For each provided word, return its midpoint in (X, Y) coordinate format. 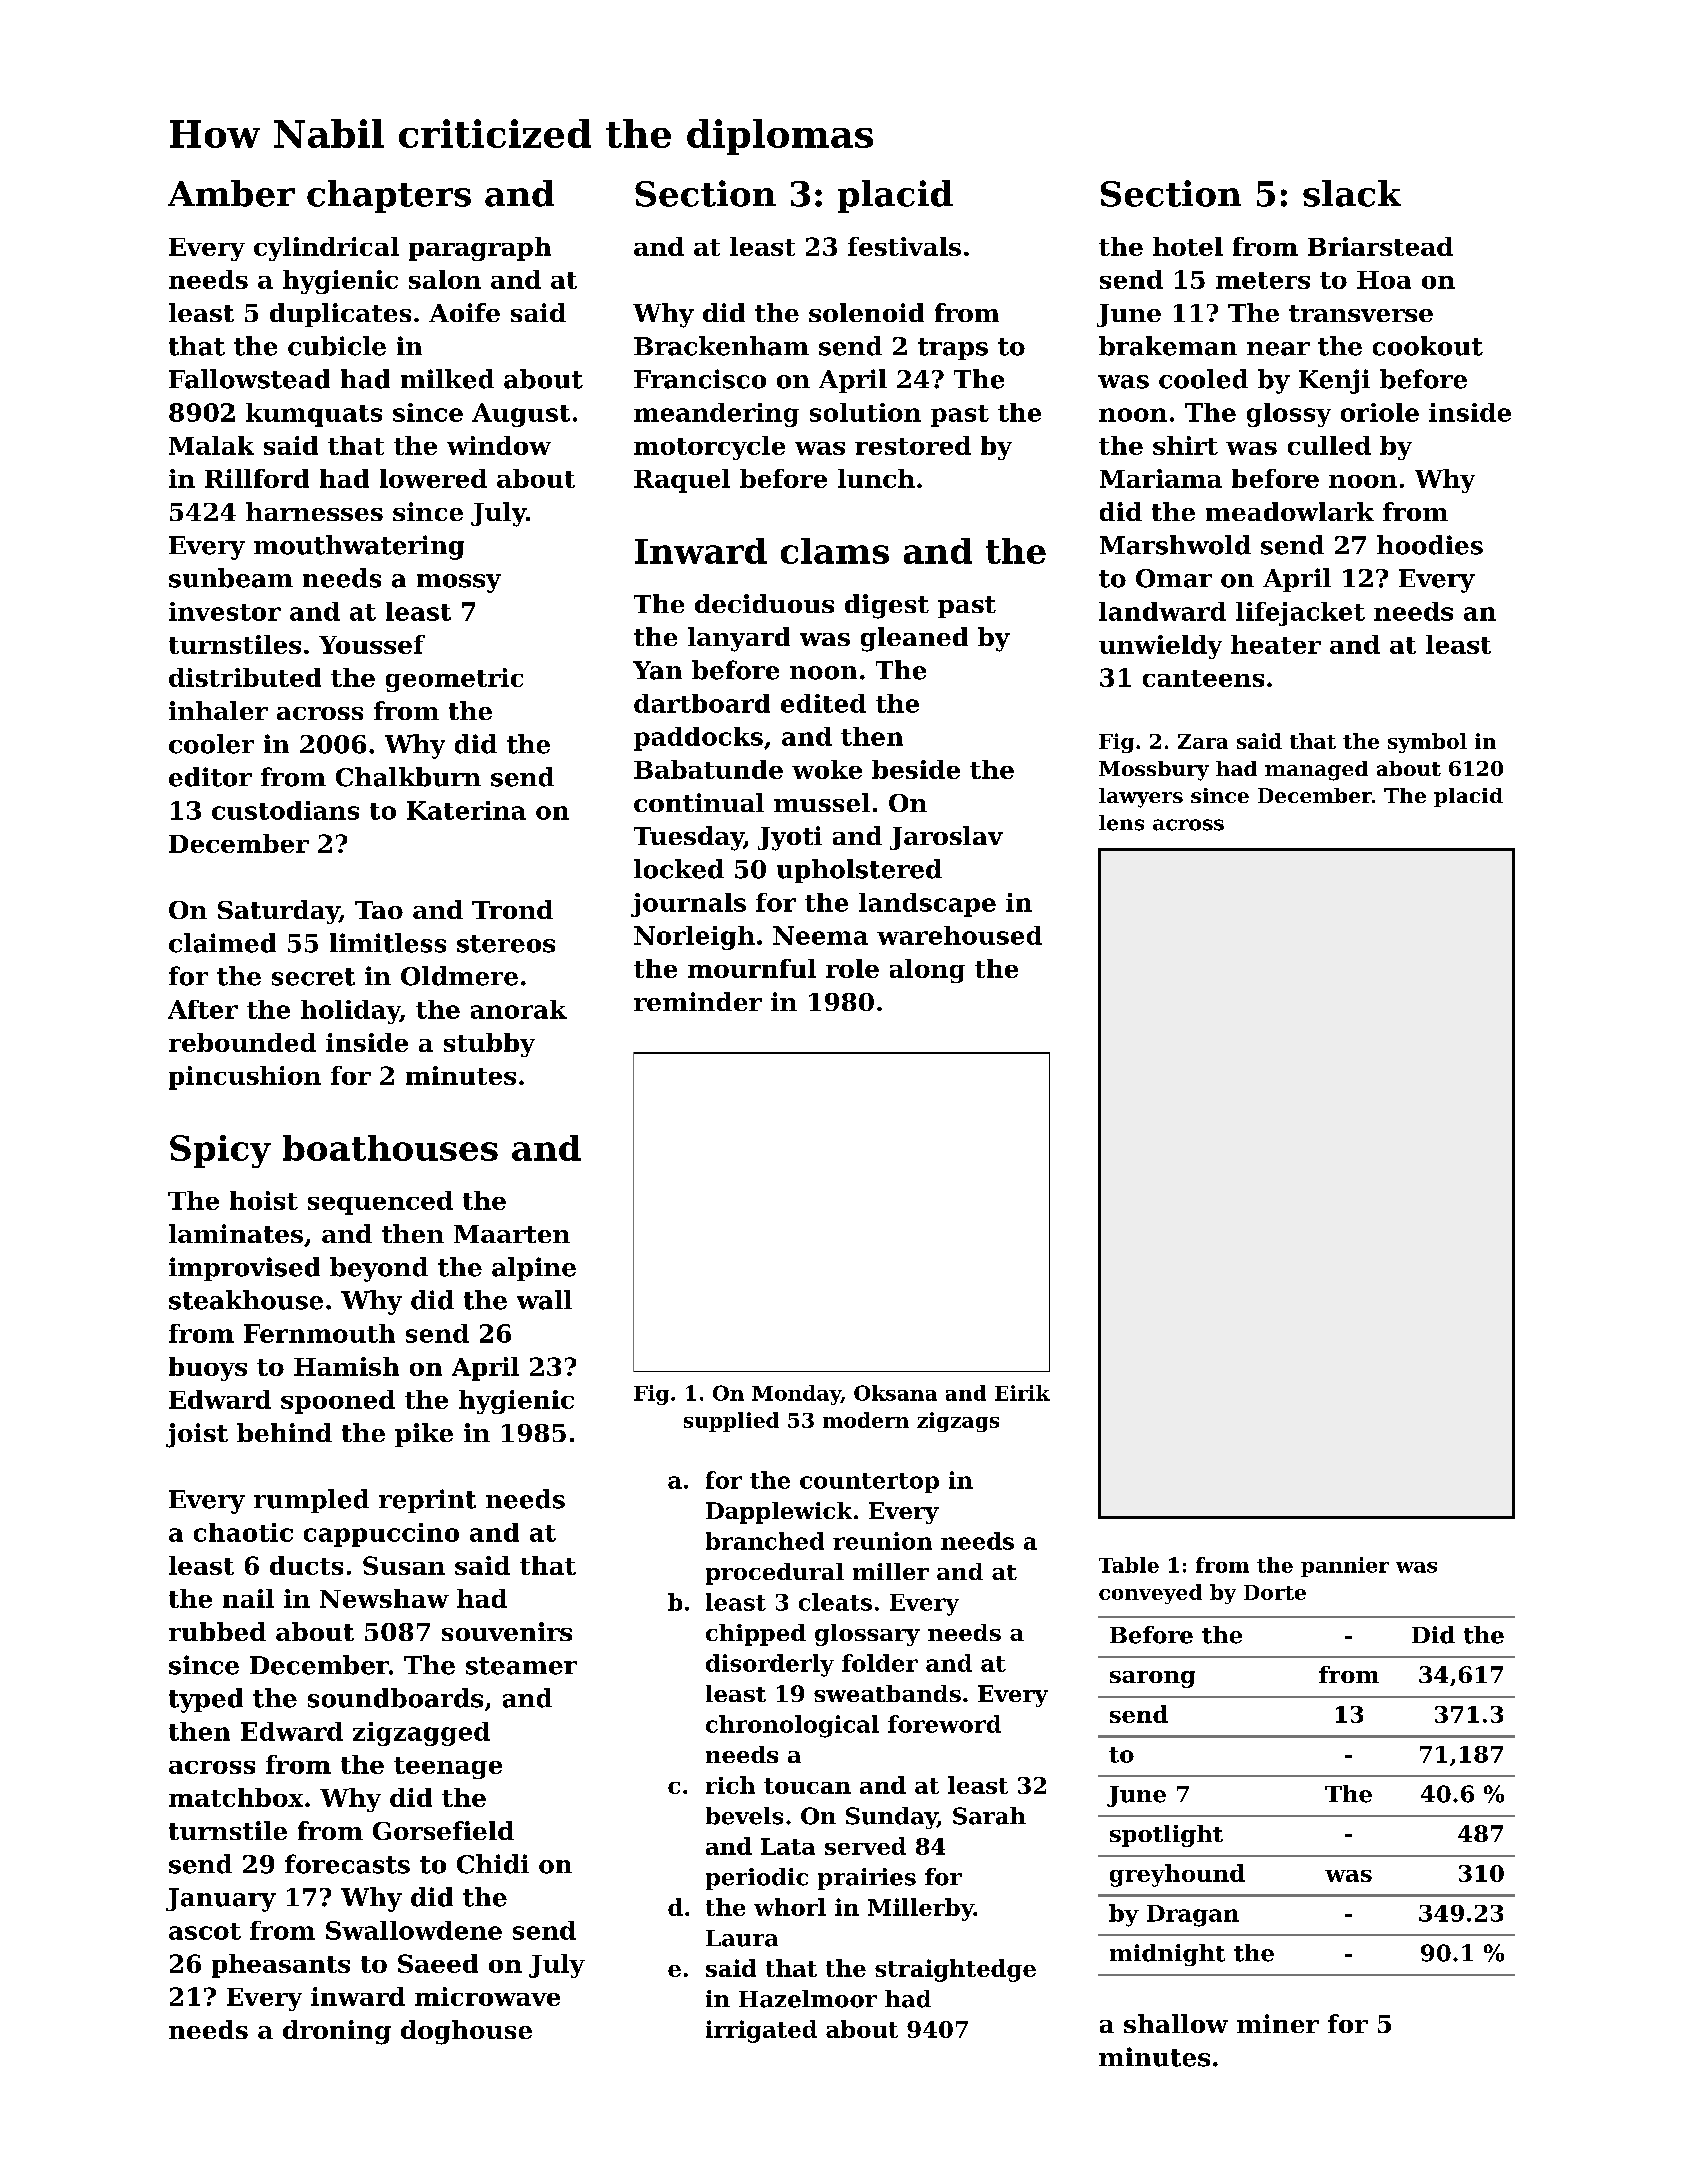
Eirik (1022, 1393)
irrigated (761, 2031)
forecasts (347, 1864)
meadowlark (1290, 511)
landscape (927, 905)
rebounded (242, 1042)
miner (1278, 2023)
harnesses (314, 511)
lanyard (739, 639)
